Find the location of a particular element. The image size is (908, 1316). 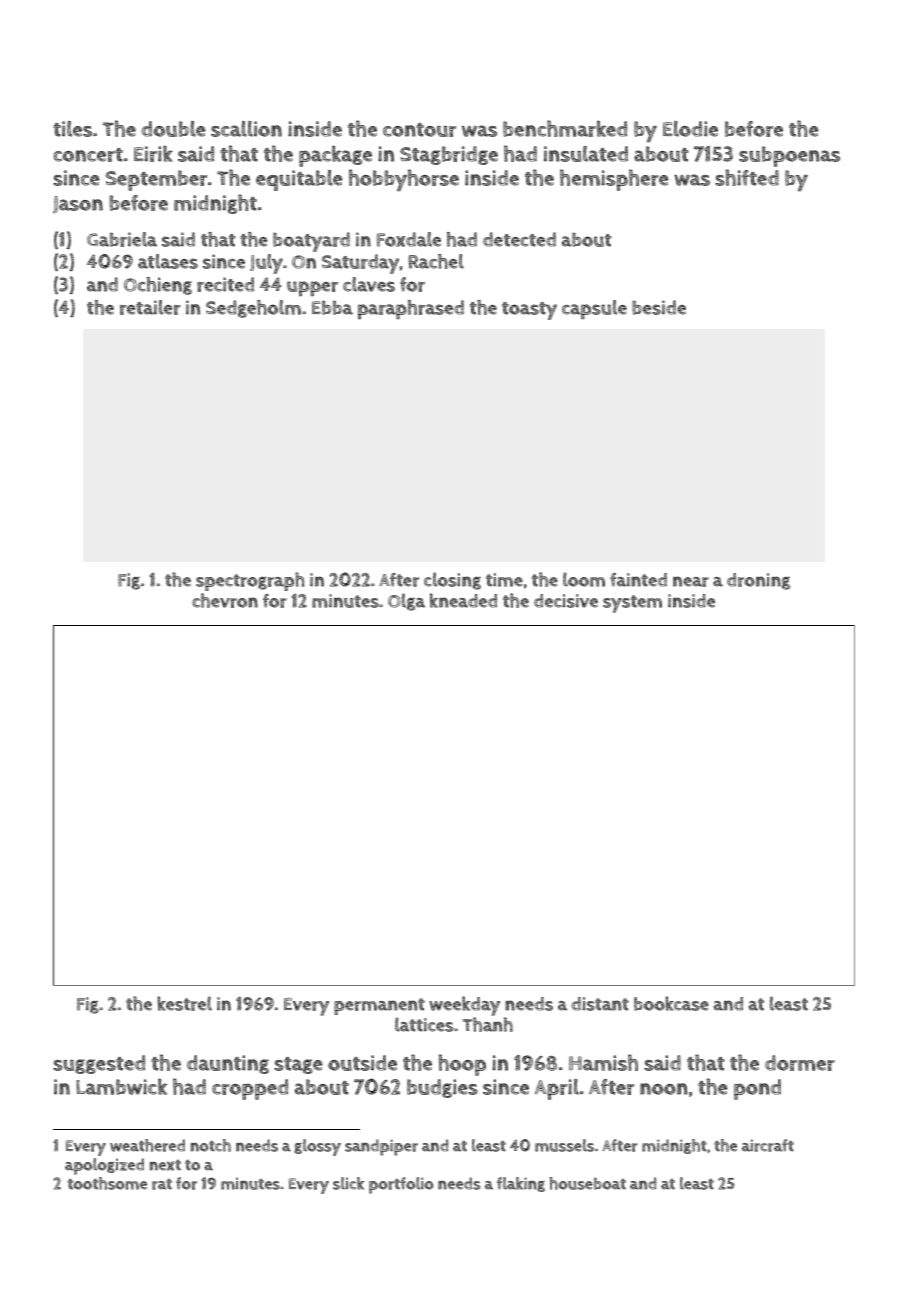

kestrel is located at coordinates (184, 1003).
